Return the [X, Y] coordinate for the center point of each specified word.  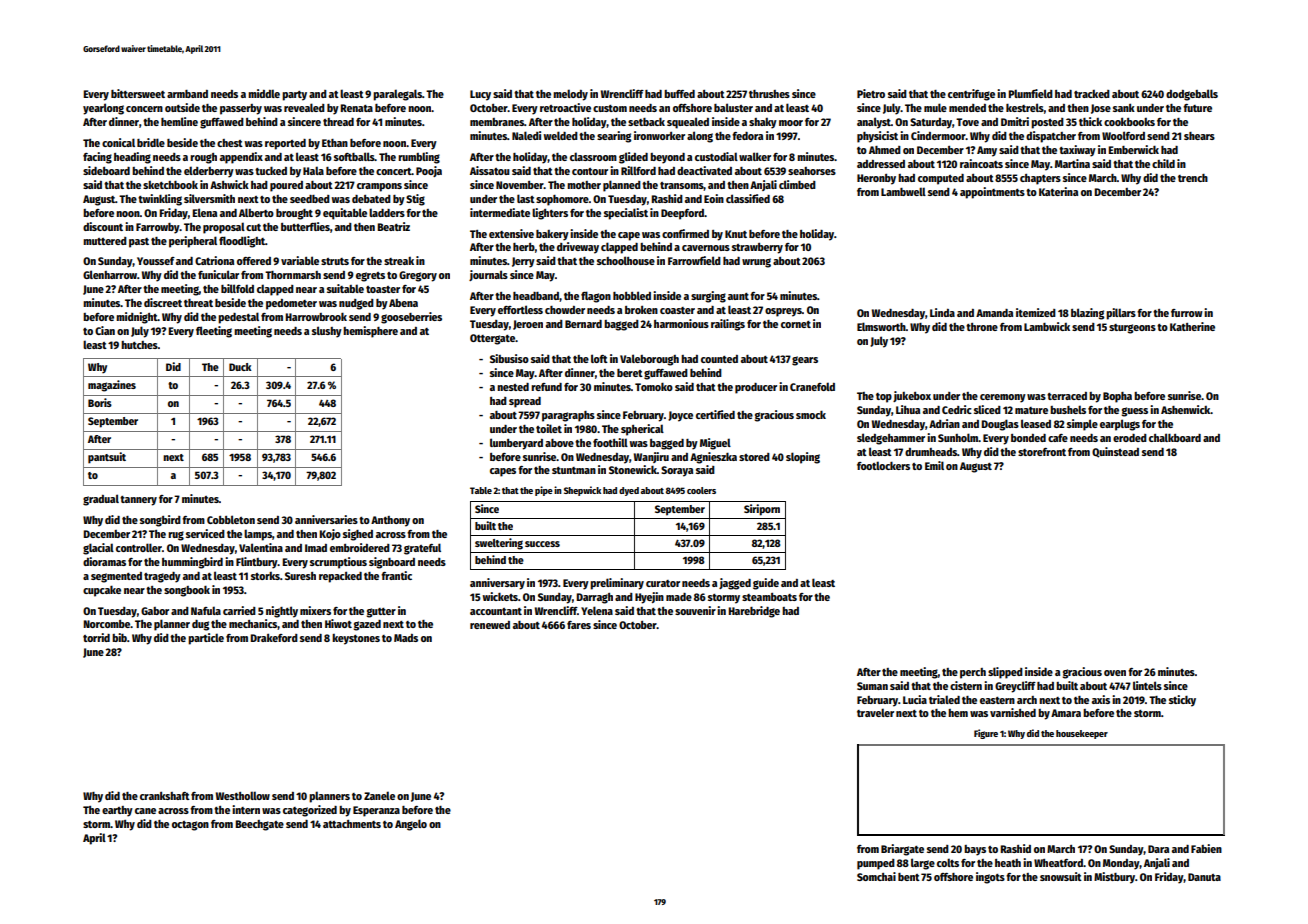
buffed [679, 94]
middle [264, 93]
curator [663, 583]
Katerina [1058, 191]
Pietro [871, 93]
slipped [1005, 673]
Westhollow [243, 795]
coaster [677, 310]
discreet [163, 302]
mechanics [253, 623]
